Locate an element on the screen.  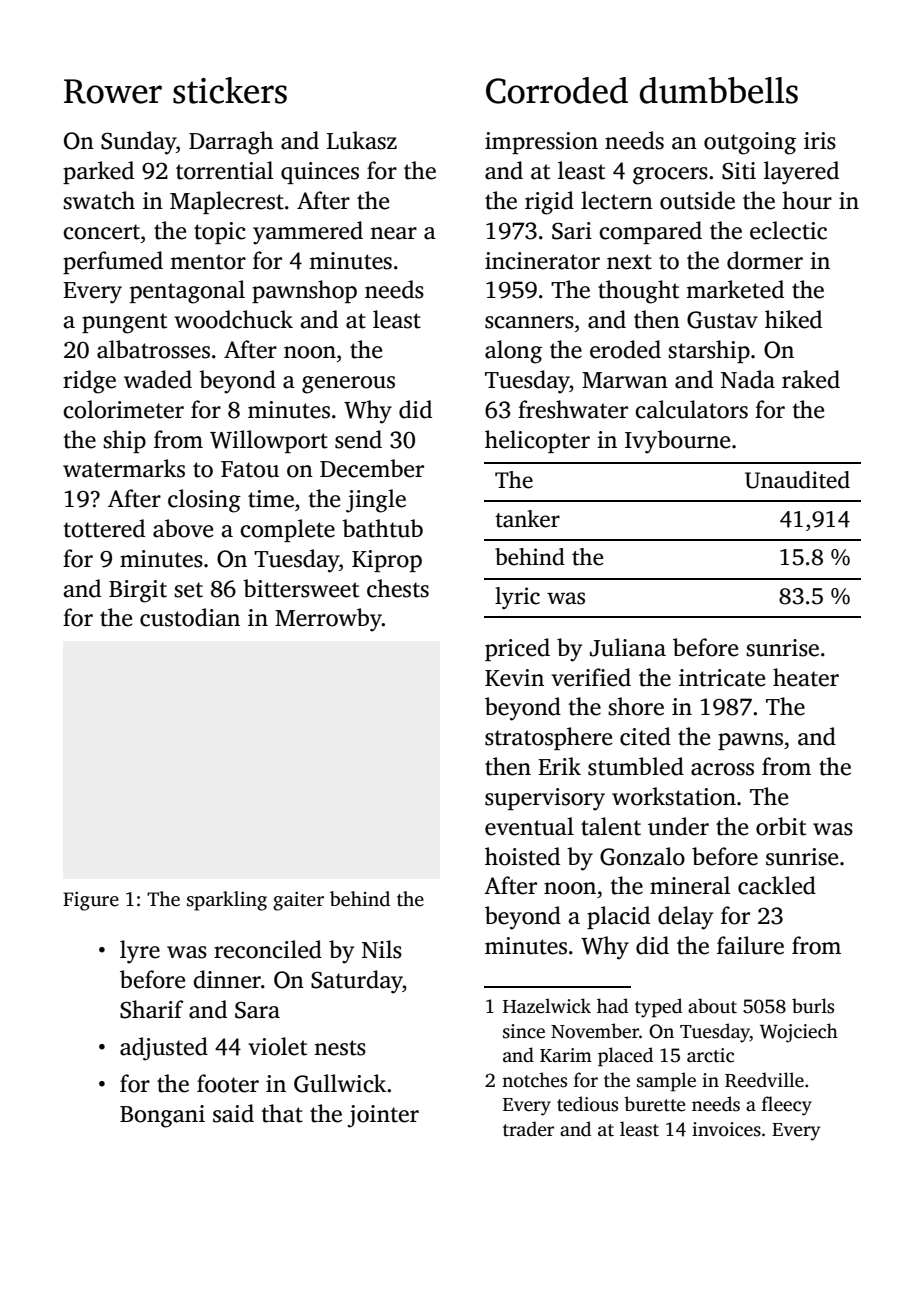
adjusted is located at coordinates (164, 1049).
